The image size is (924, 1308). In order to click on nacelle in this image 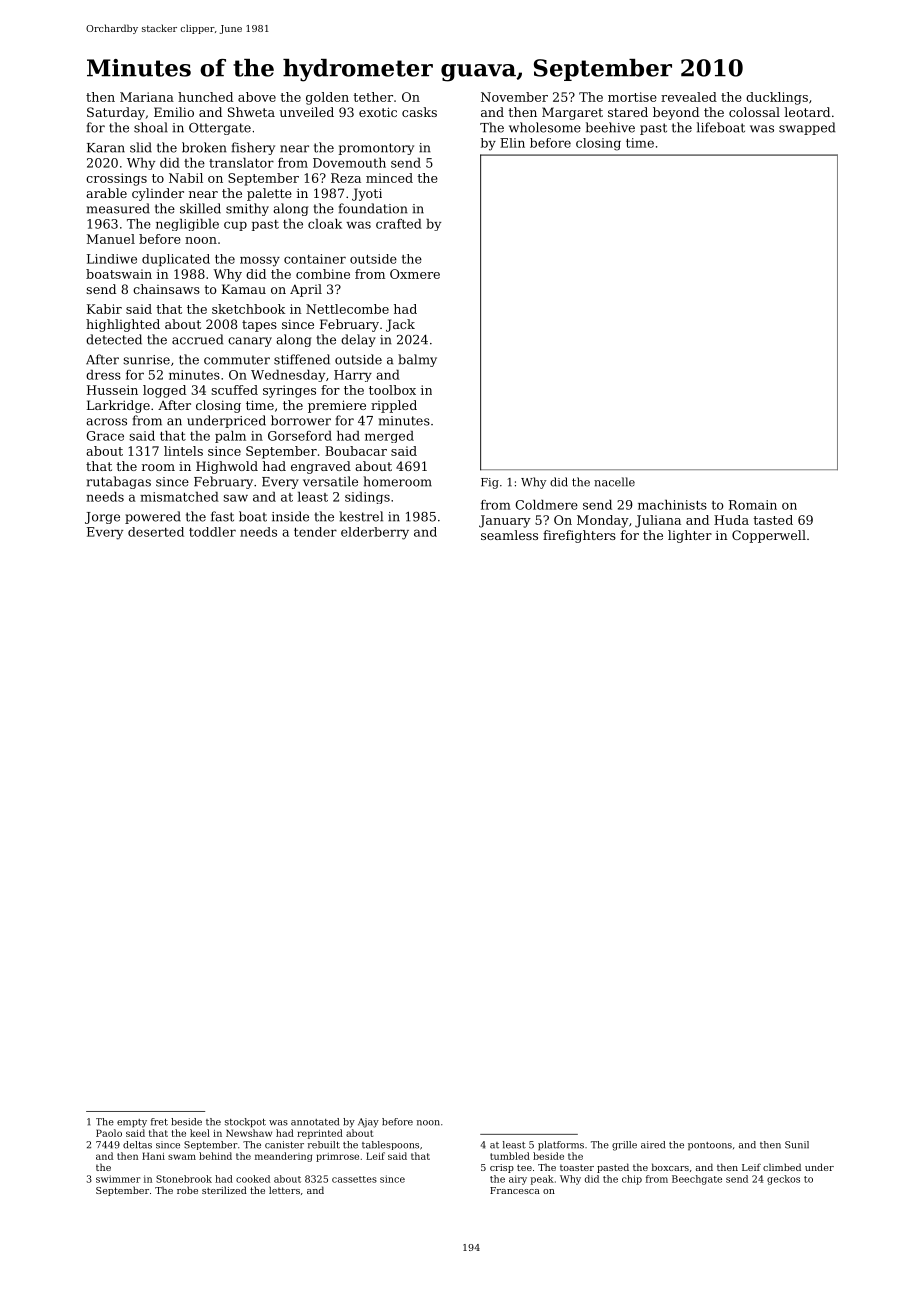, I will do `click(614, 482)`.
